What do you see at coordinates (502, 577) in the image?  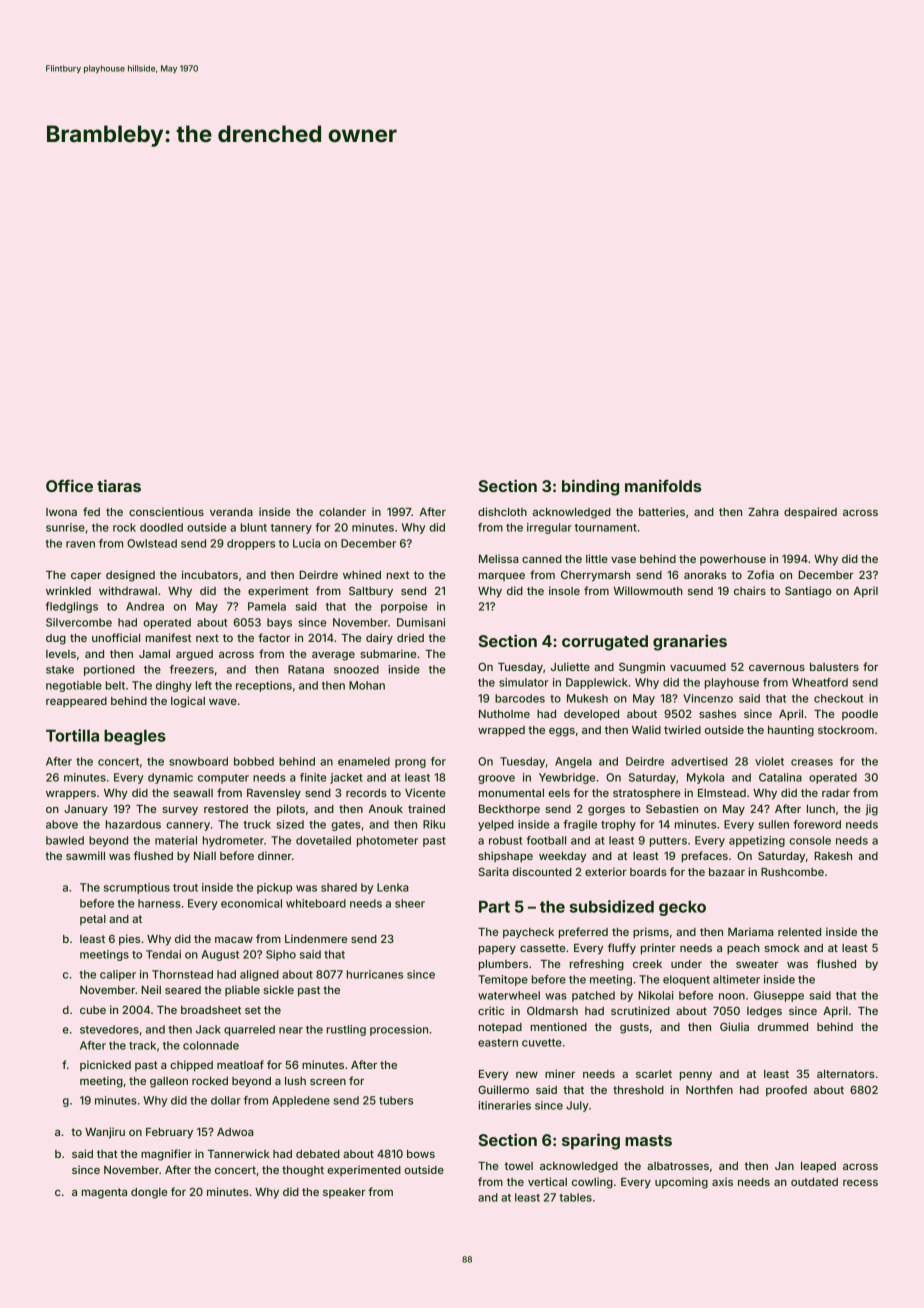 I see `marquee` at bounding box center [502, 577].
